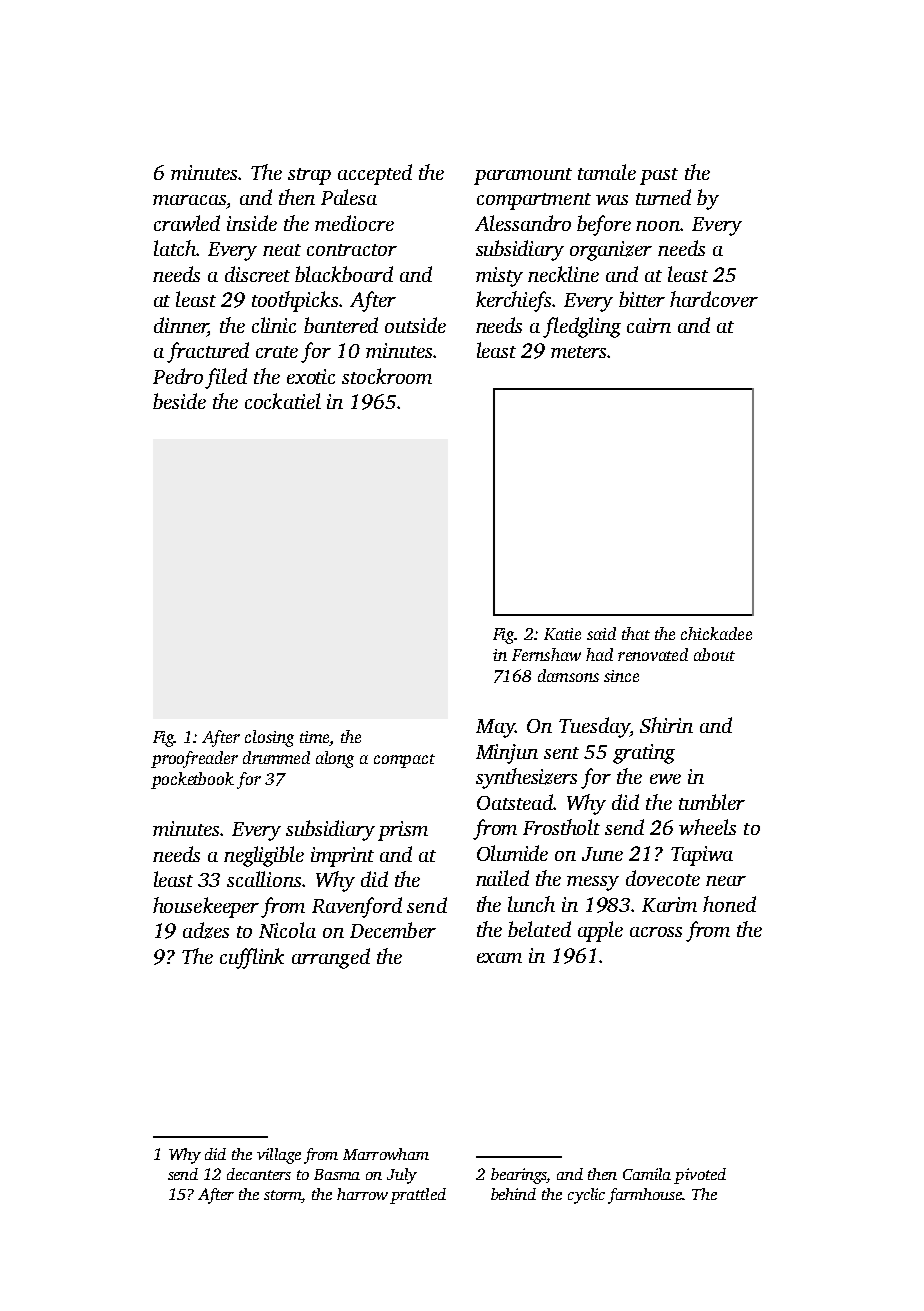 This image has height=1311, width=924. I want to click on said, so click(601, 633).
